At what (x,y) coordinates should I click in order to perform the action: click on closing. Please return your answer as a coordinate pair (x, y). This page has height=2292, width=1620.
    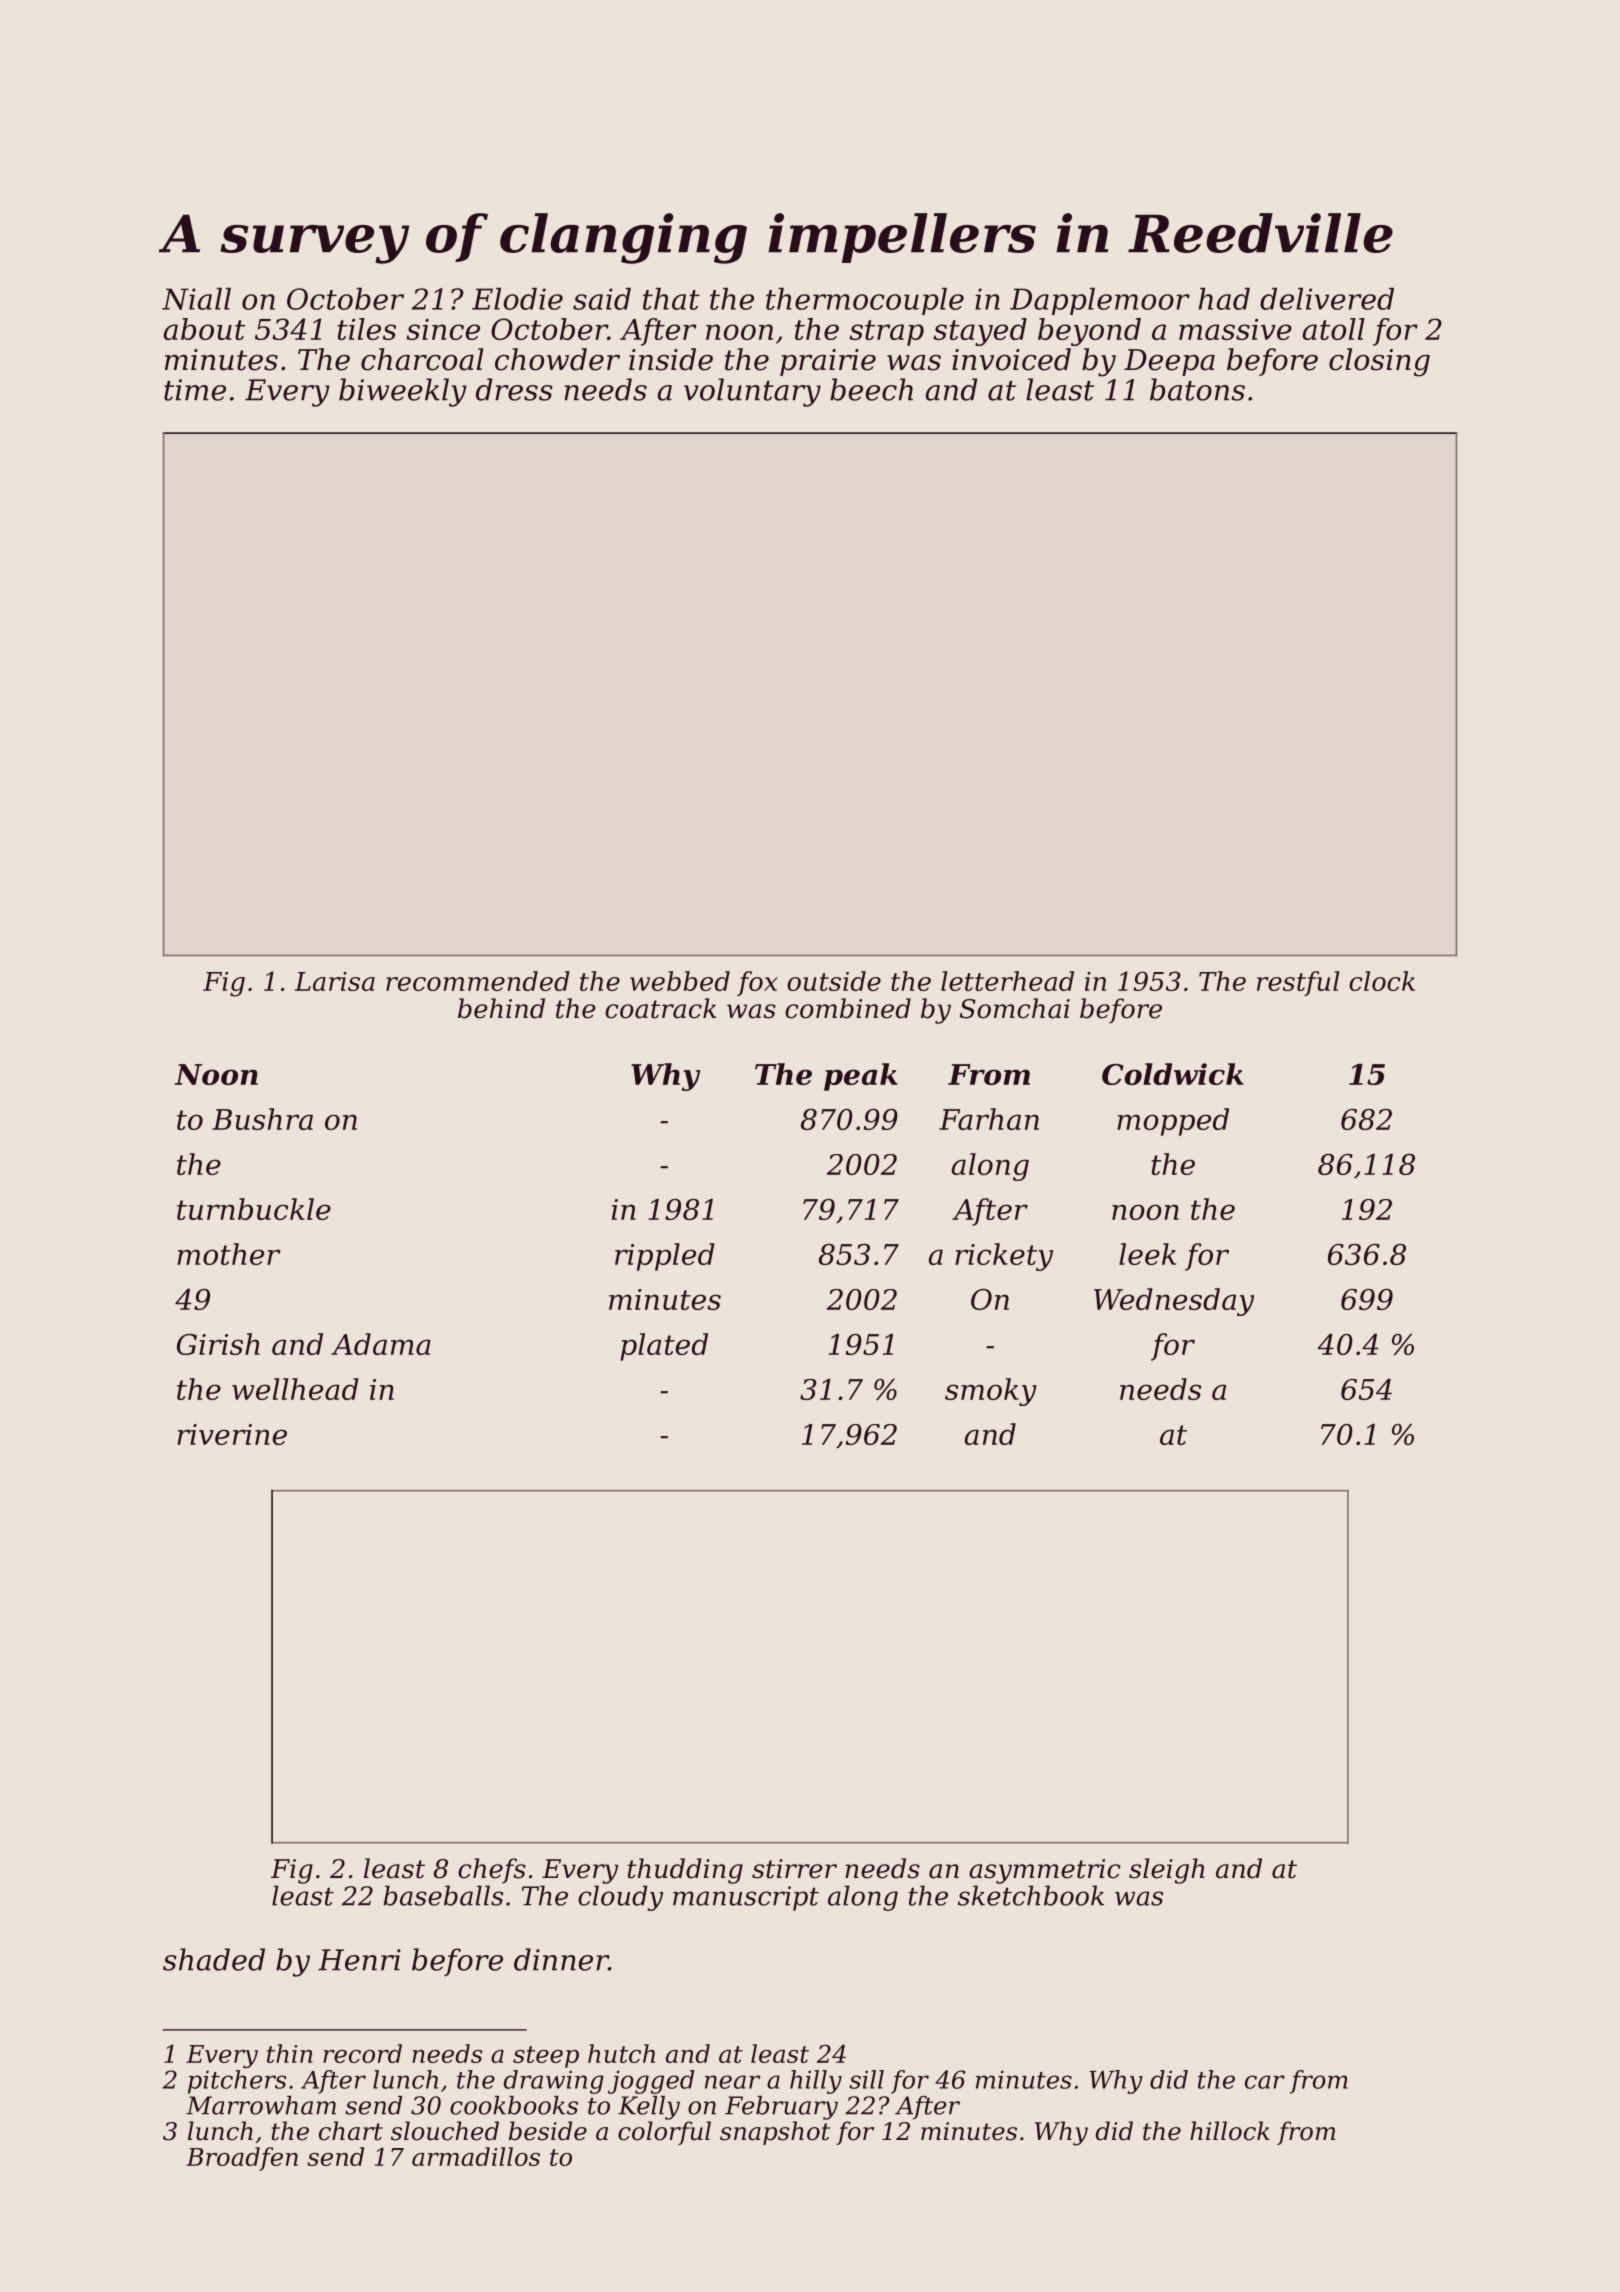
    Looking at the image, I should click on (1379, 362).
